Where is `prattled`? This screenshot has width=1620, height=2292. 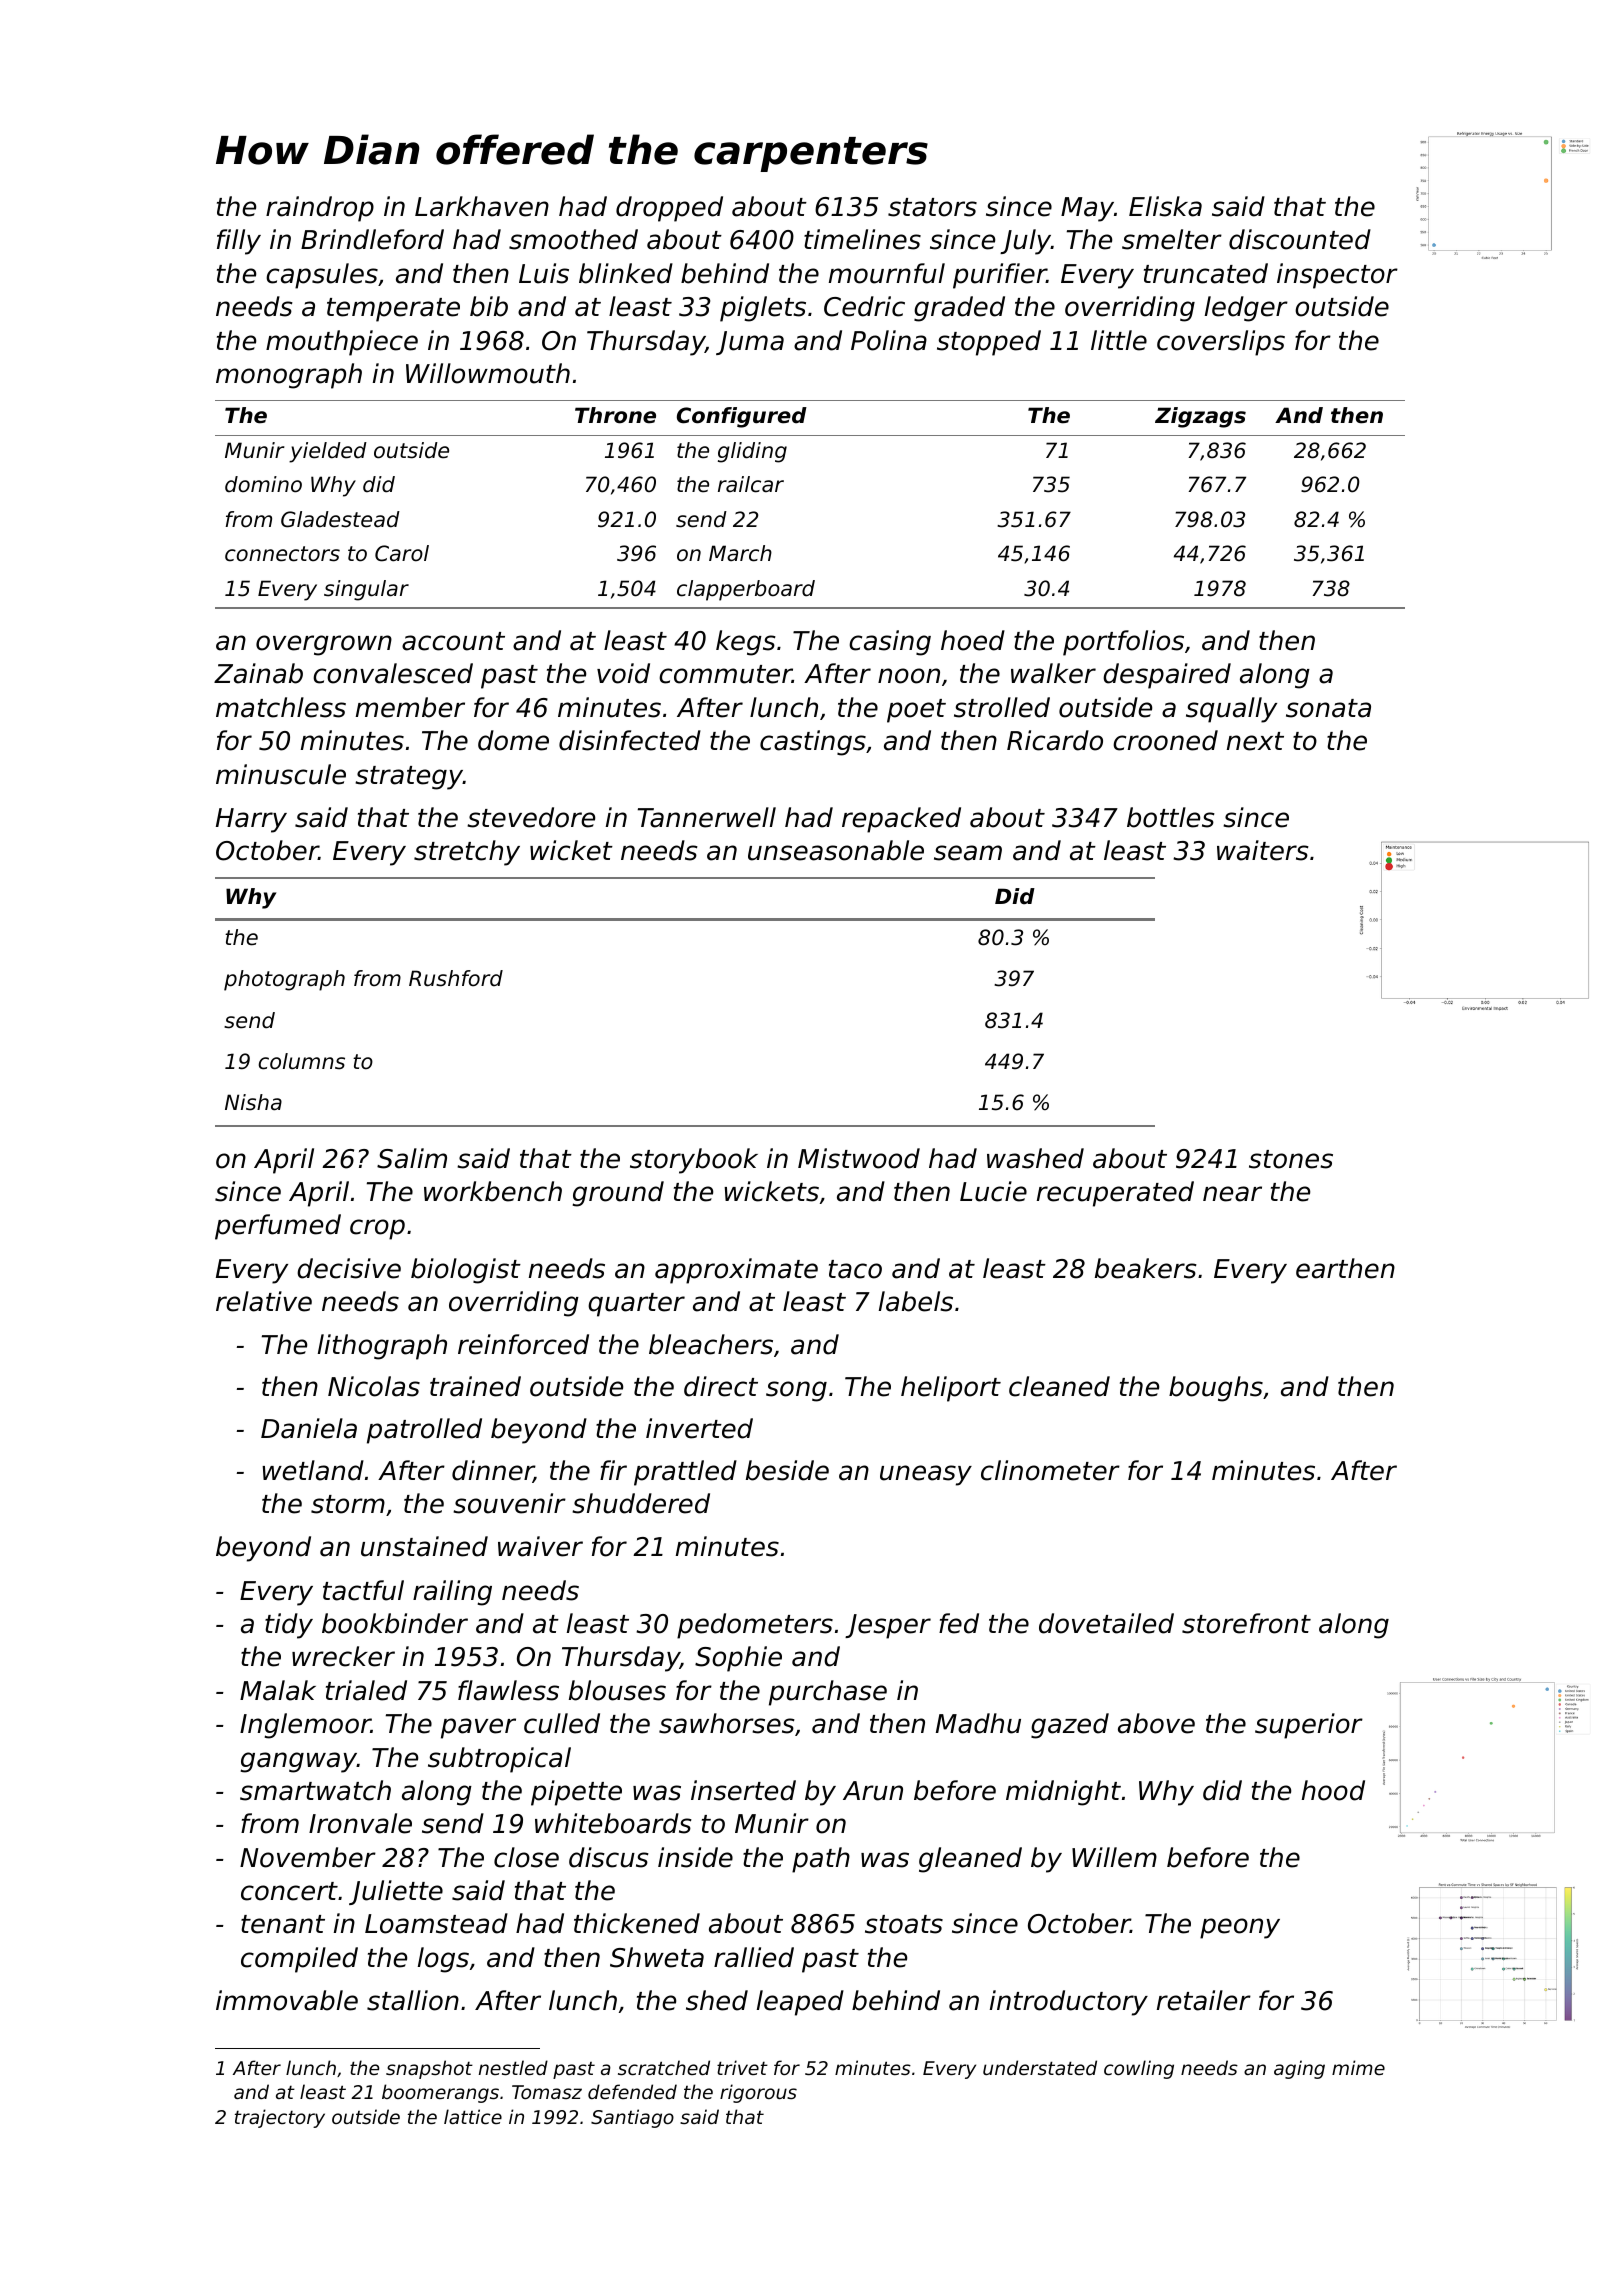 prattled is located at coordinates (685, 1473).
